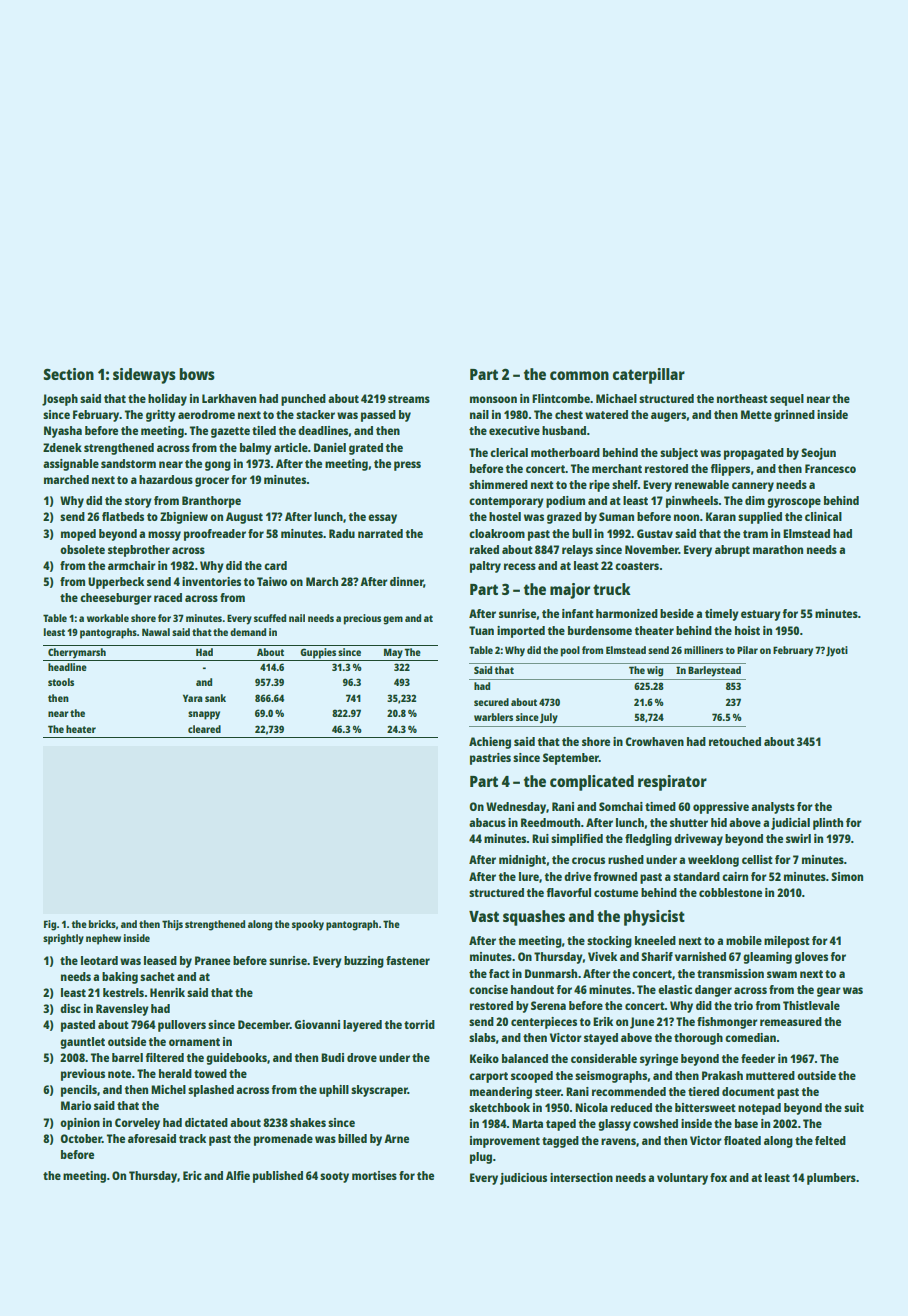 Image resolution: width=908 pixels, height=1316 pixels. I want to click on physicist, so click(654, 918).
